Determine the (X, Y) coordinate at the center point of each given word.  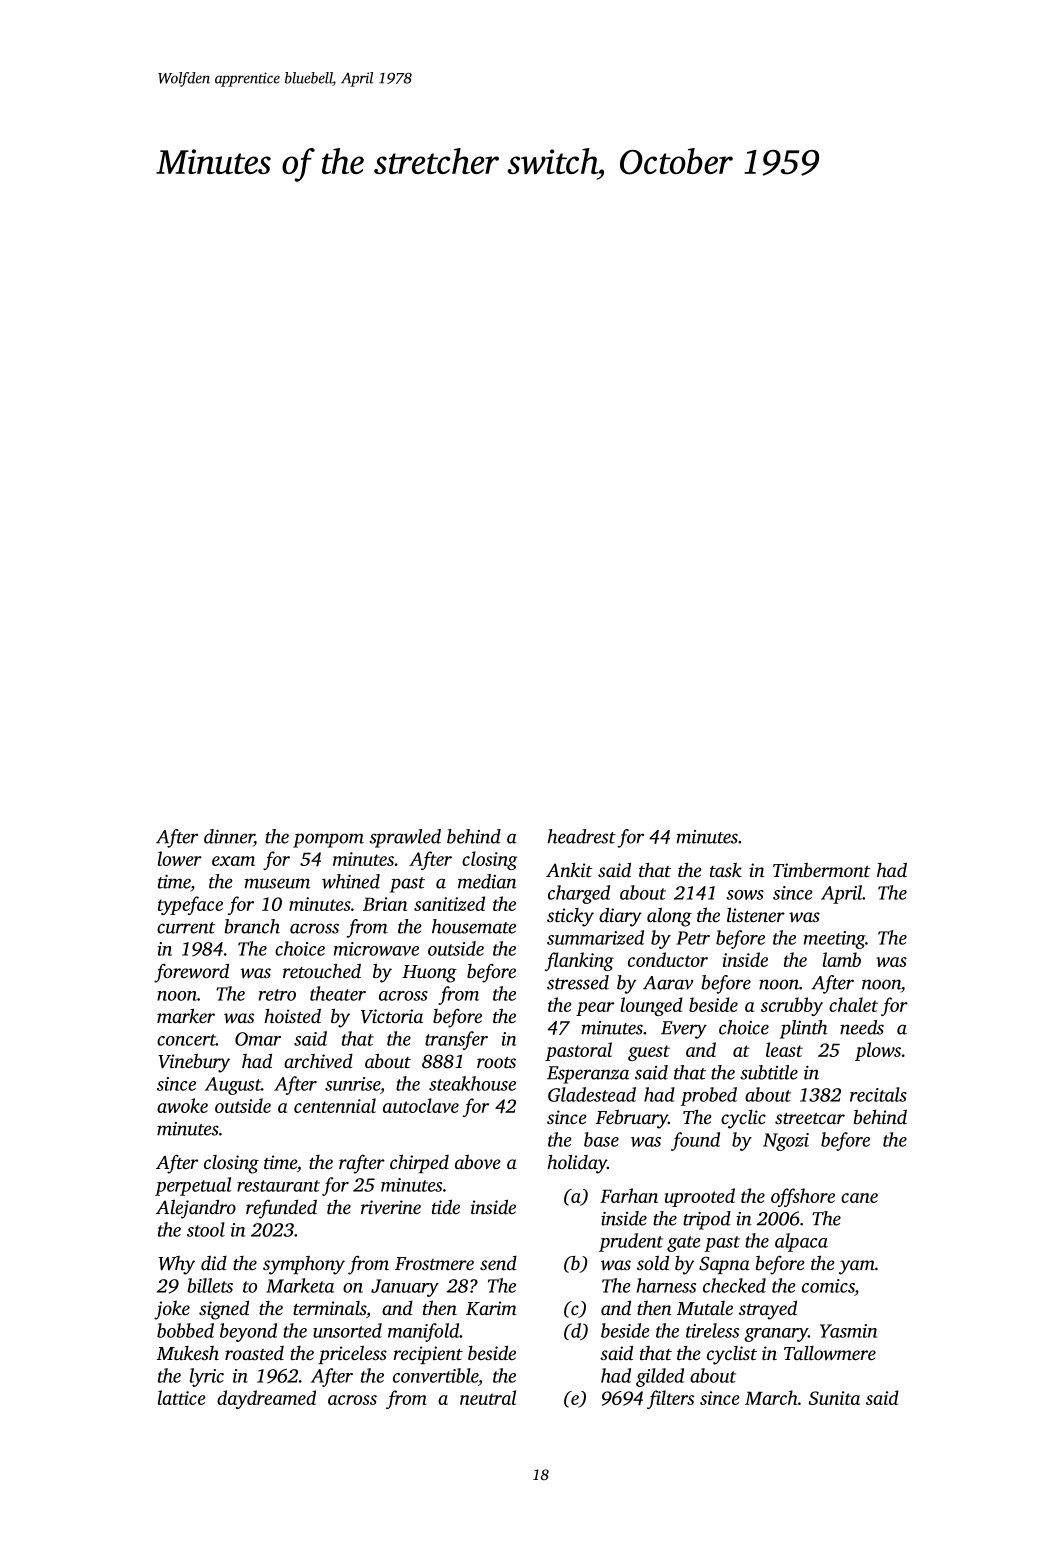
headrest (582, 836)
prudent (631, 1242)
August (233, 1086)
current (186, 928)
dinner (229, 837)
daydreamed (266, 1399)
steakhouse (472, 1083)
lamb (842, 959)
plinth (803, 1029)
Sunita (834, 1398)
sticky (570, 917)
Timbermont (821, 870)
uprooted (700, 1197)
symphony (304, 1265)
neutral (488, 1397)
